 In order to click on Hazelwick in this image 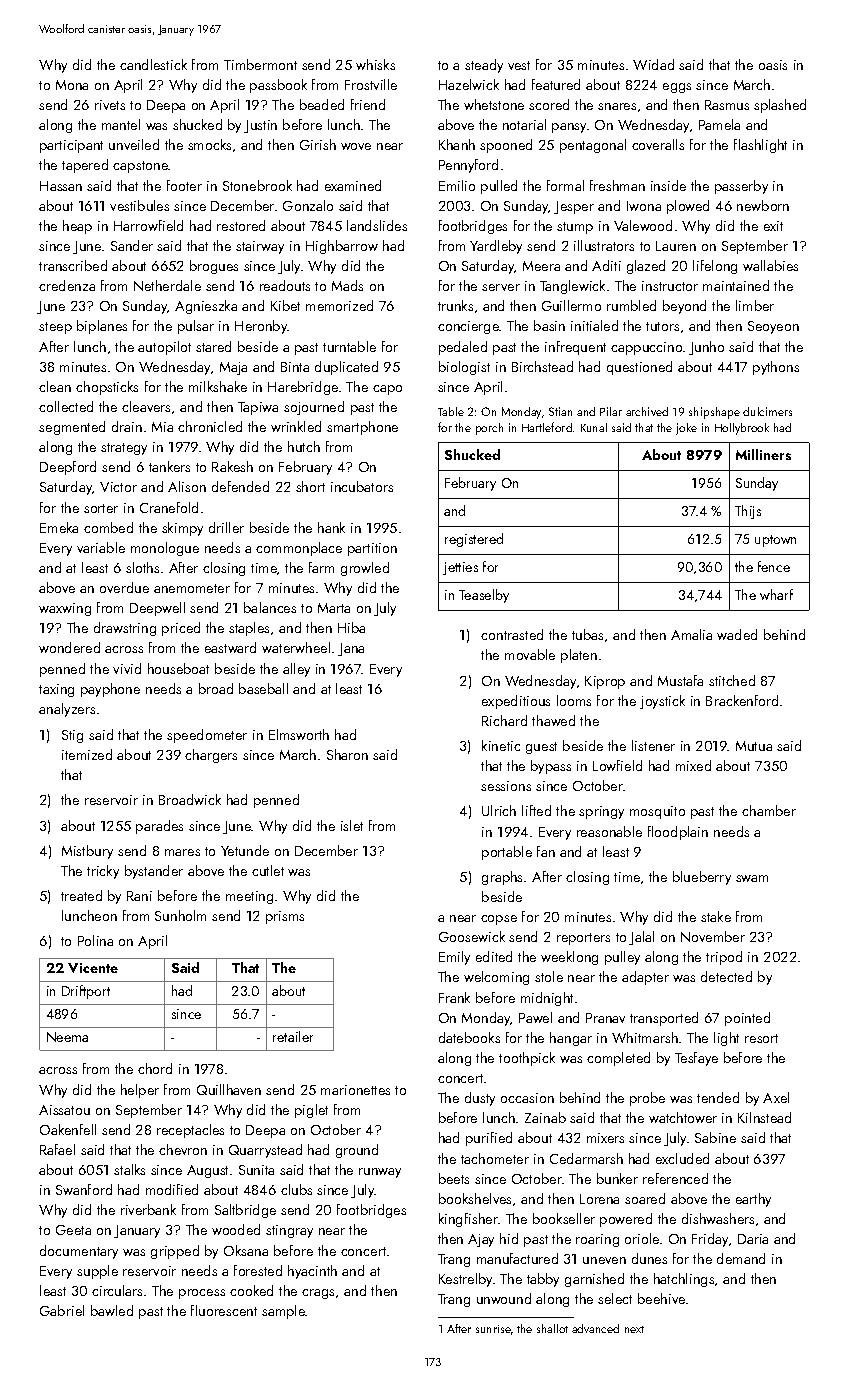, I will do `click(469, 84)`.
